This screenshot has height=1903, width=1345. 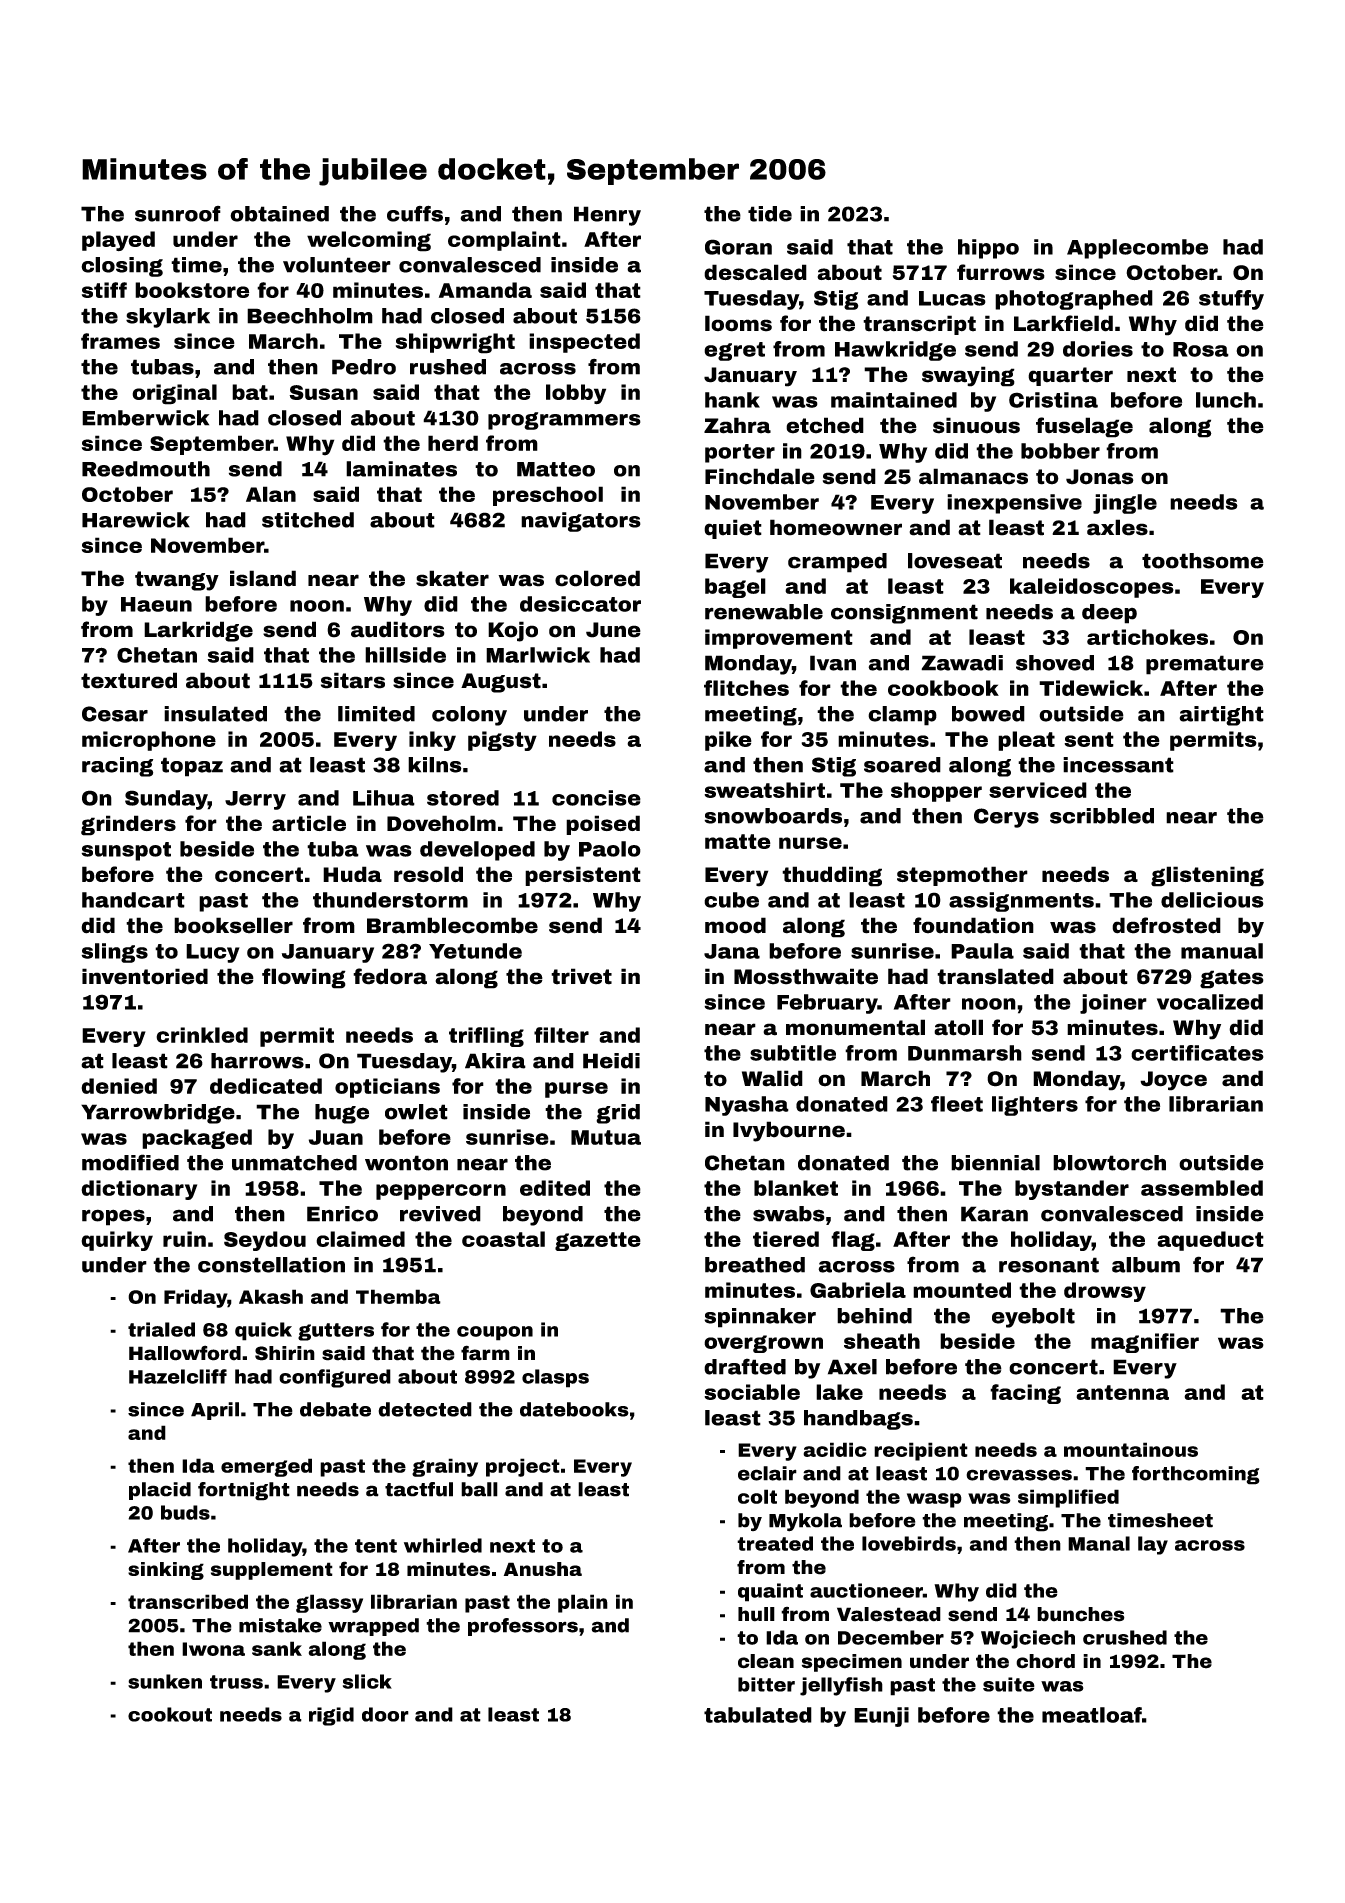 What do you see at coordinates (1146, 1265) in the screenshot?
I see `album` at bounding box center [1146, 1265].
